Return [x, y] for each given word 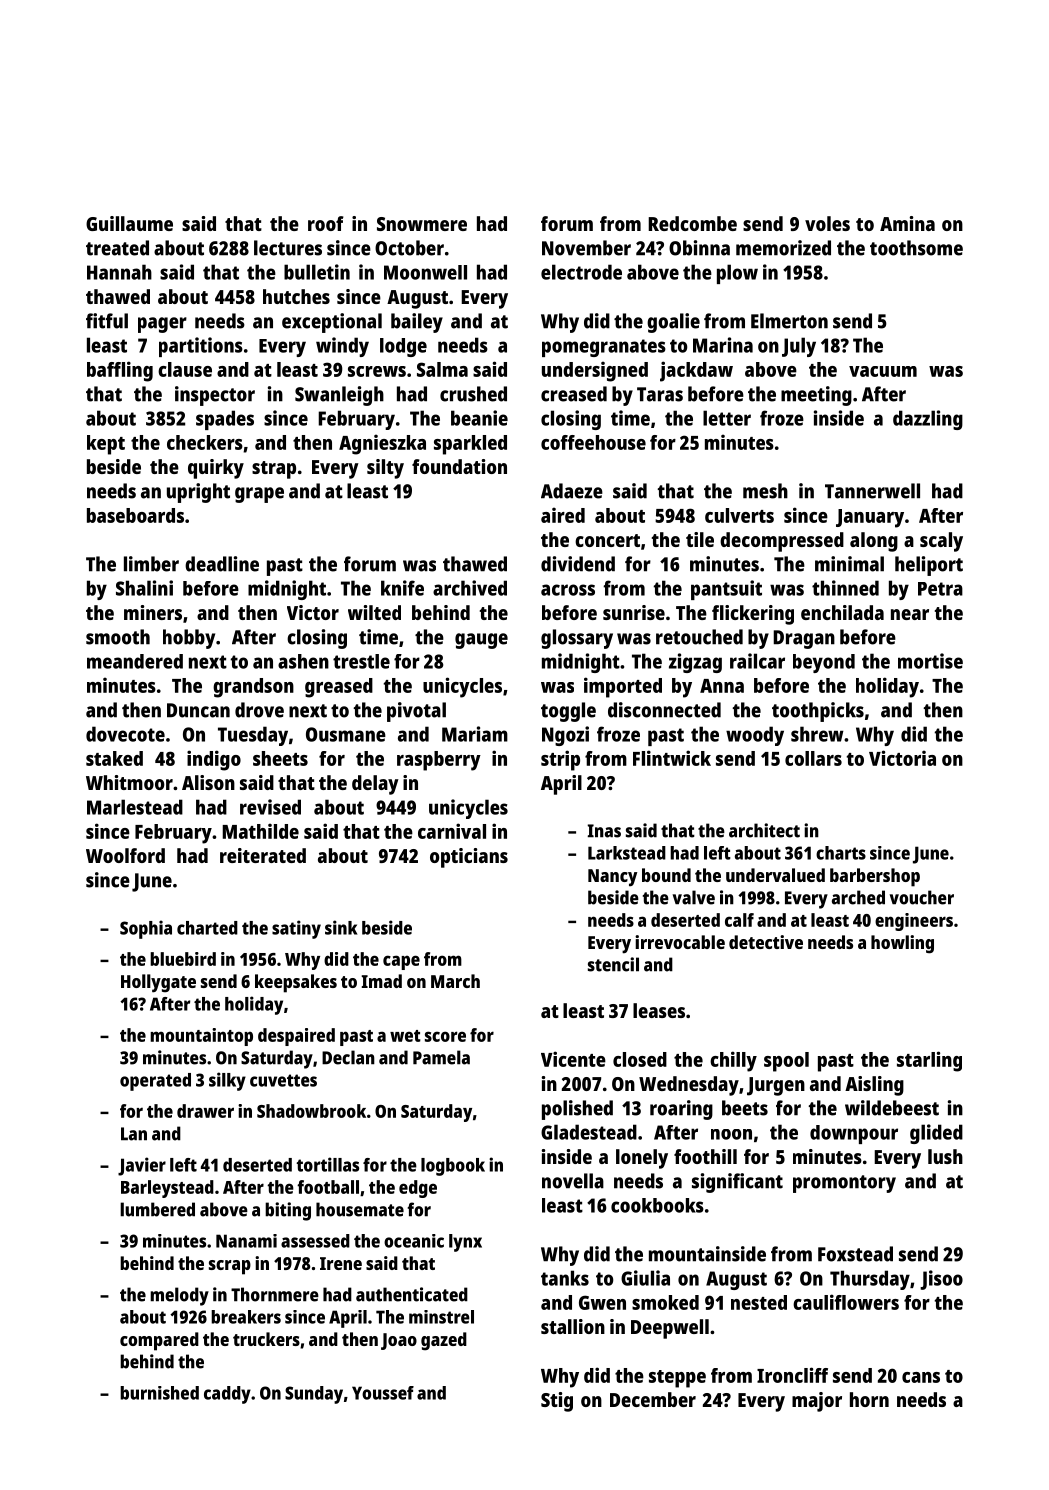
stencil [613, 964]
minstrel [441, 1317]
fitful [107, 321]
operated [155, 1082]
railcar [757, 661]
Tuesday [253, 736]
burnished [159, 1393]
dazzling [928, 420]
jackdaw [696, 371]
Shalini [144, 588]
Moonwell [425, 272]
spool [786, 1062]
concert [607, 540]
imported [623, 687]
